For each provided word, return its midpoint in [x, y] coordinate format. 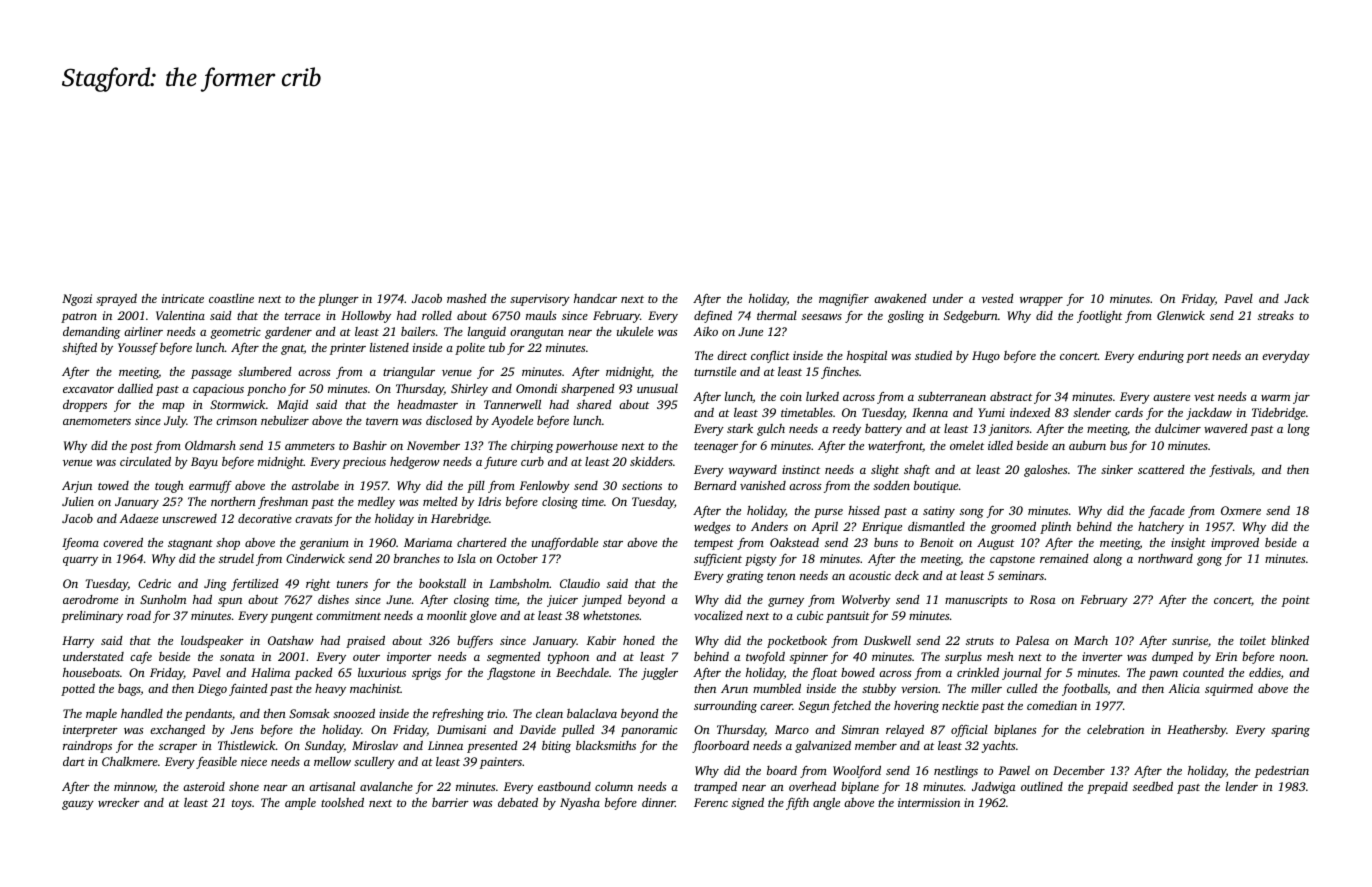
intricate [183, 298]
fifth [797, 804]
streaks [1276, 315]
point [1296, 601]
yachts [998, 746]
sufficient [718, 560]
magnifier [844, 300]
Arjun [77, 487]
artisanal [332, 786]
